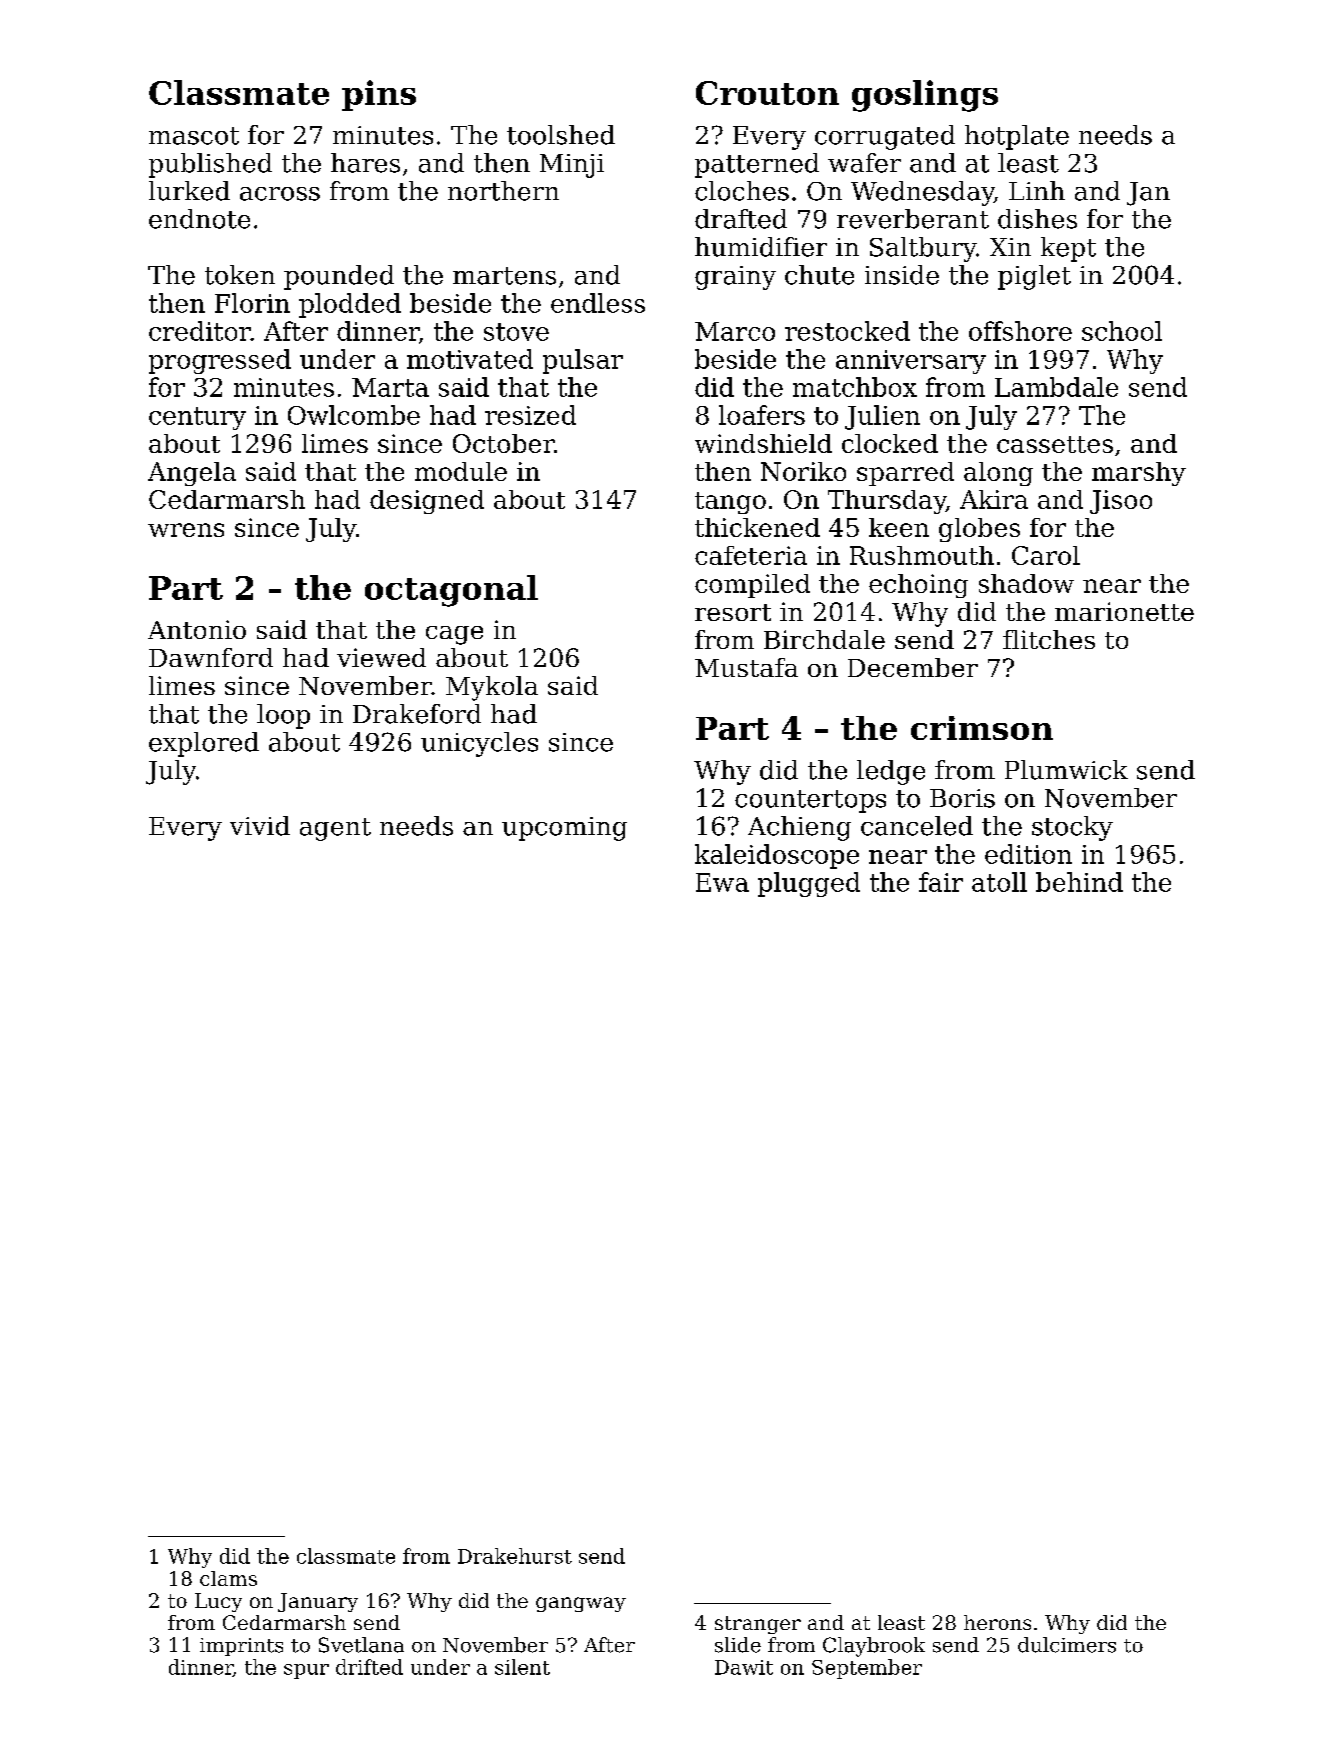 The image size is (1344, 1740). What do you see at coordinates (925, 96) in the page?
I see `goslings` at bounding box center [925, 96].
